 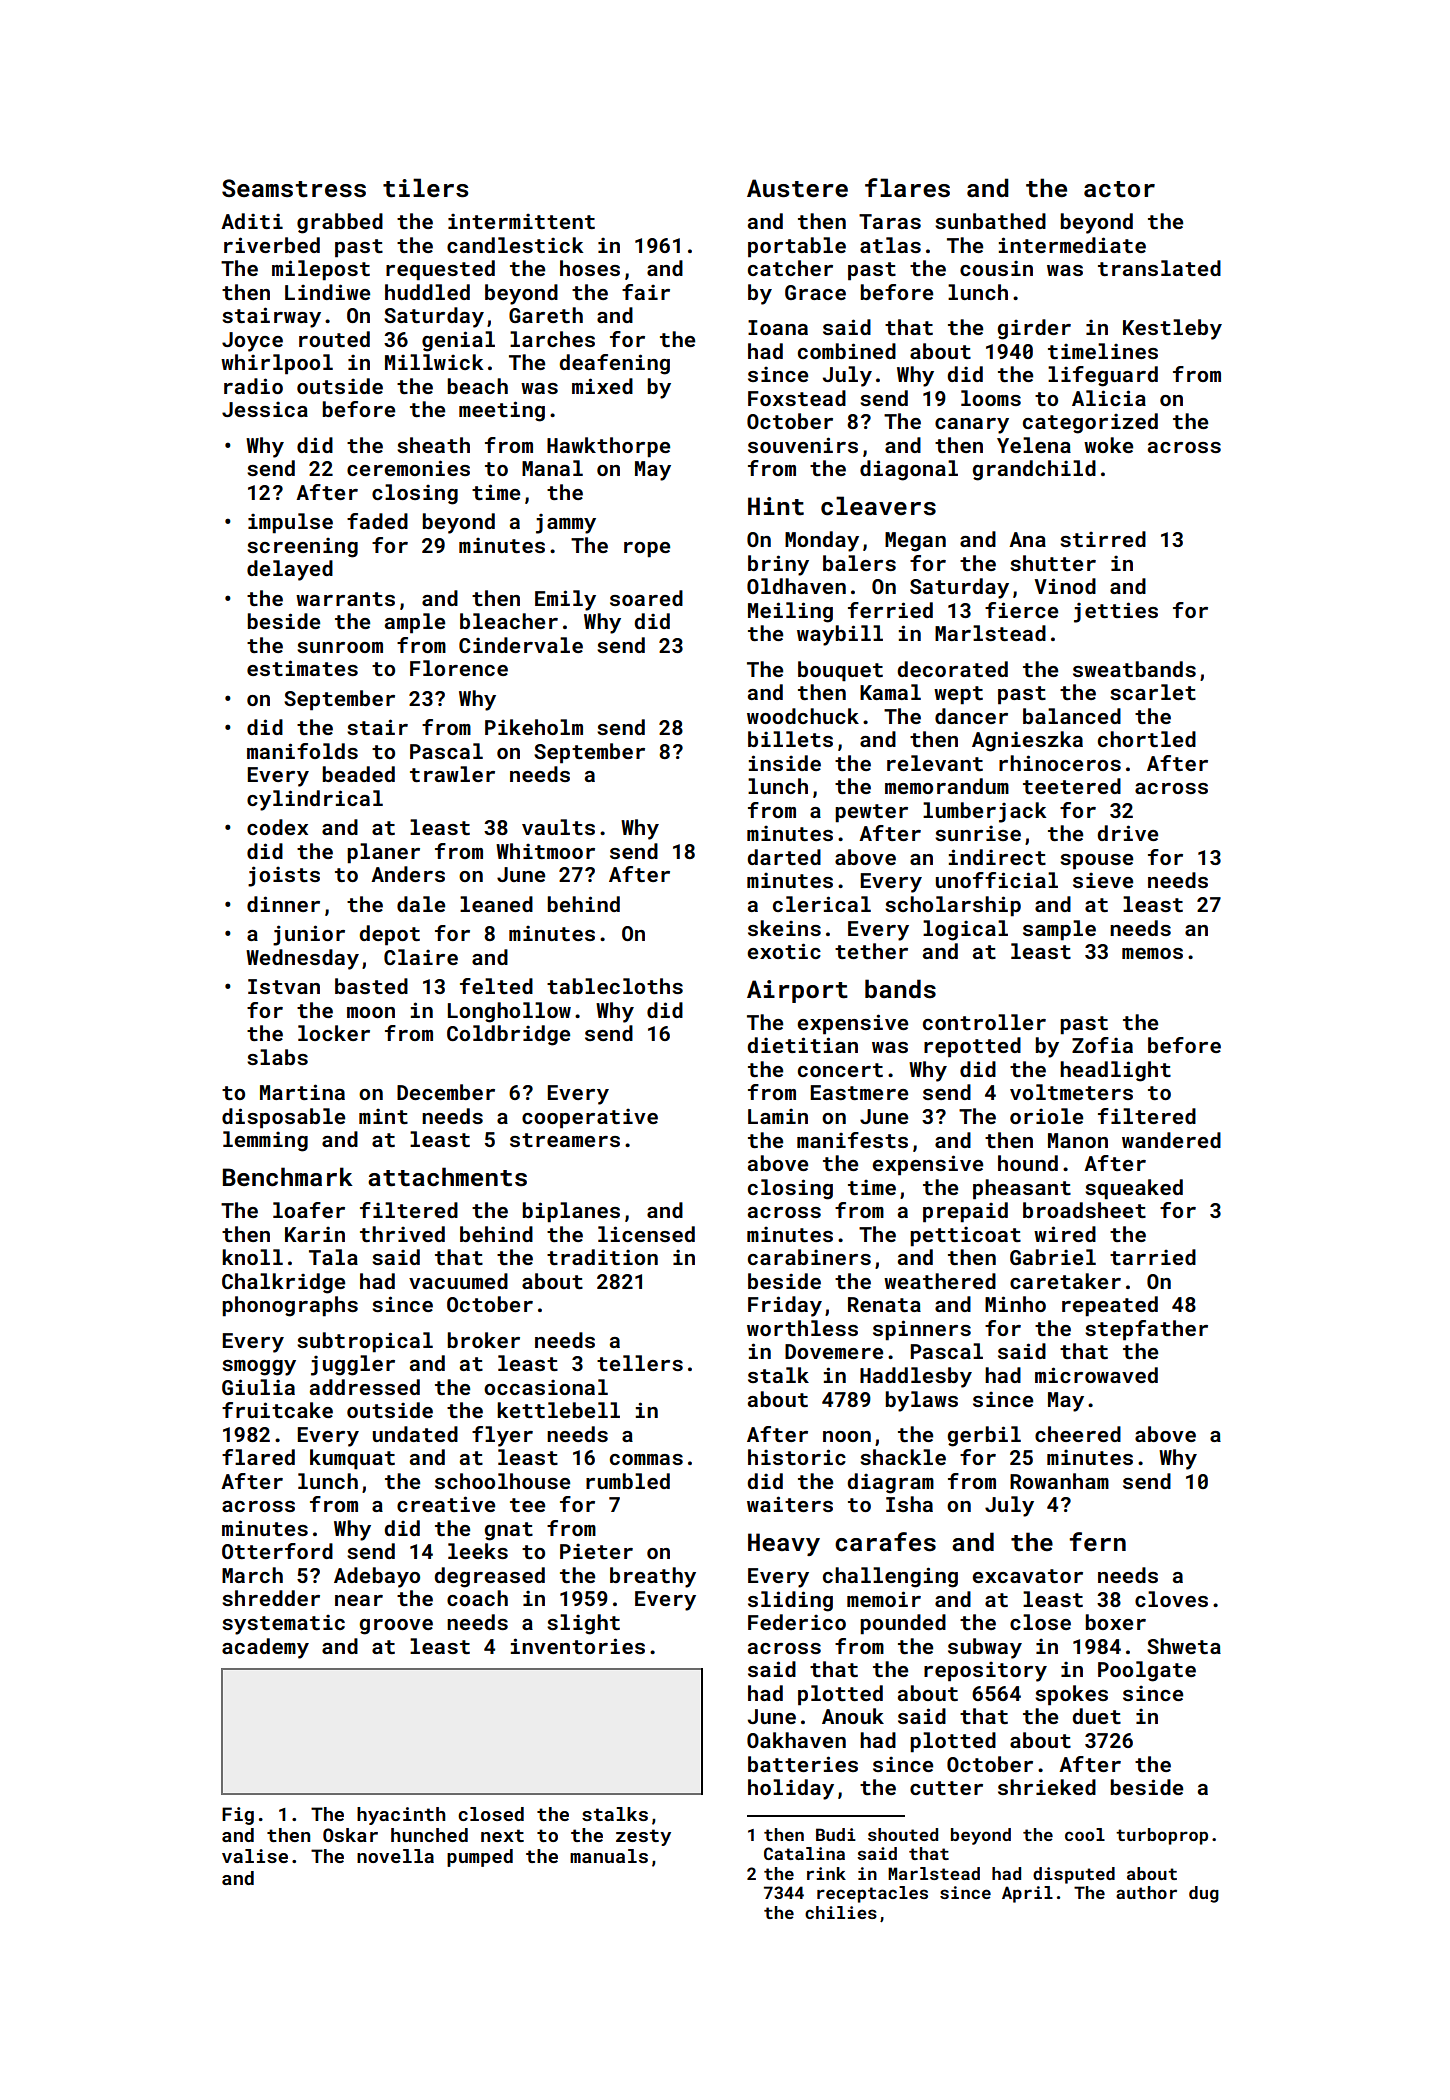 What do you see at coordinates (1115, 1622) in the document?
I see `boxer` at bounding box center [1115, 1622].
